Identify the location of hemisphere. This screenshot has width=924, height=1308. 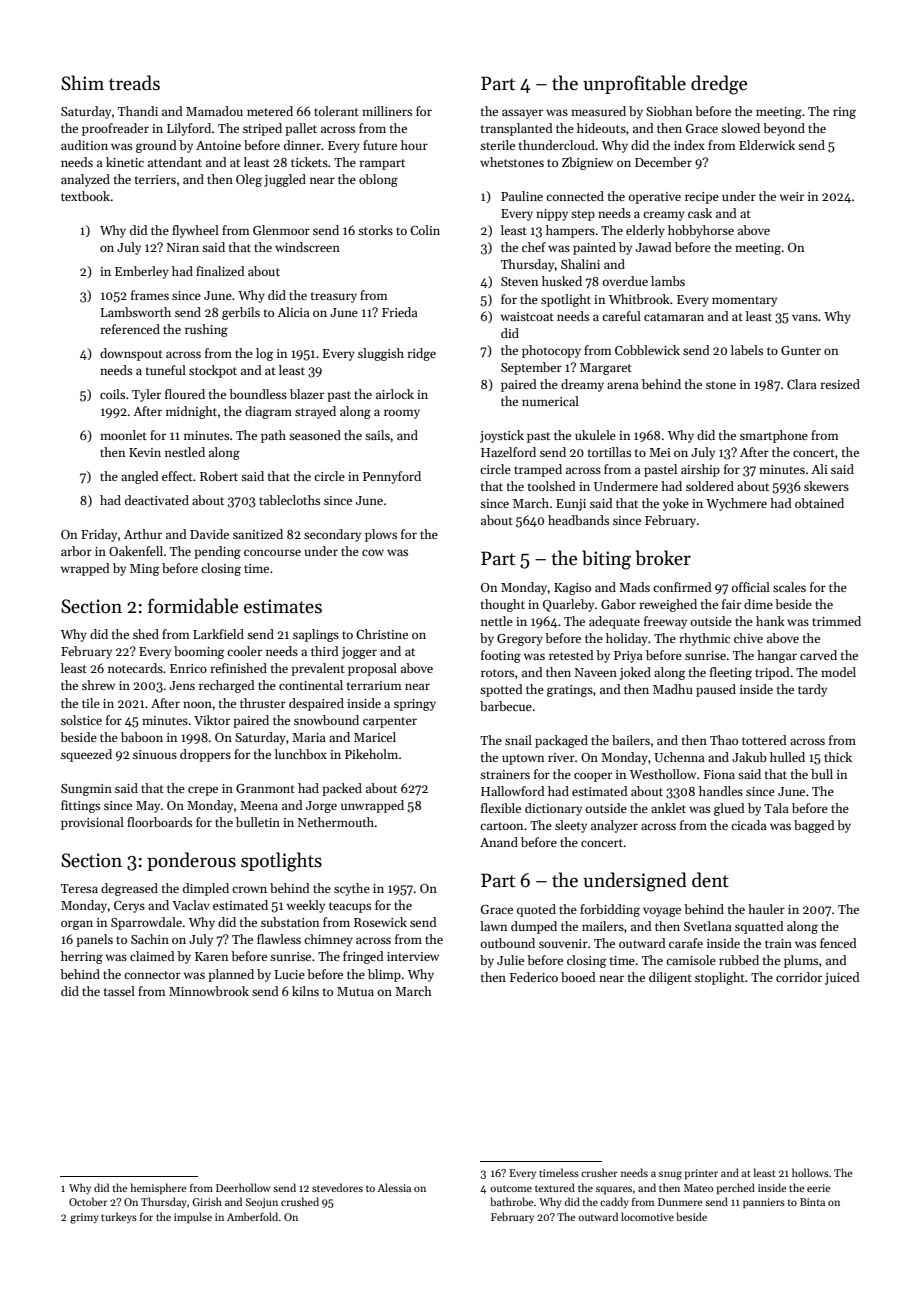
(159, 1188).
